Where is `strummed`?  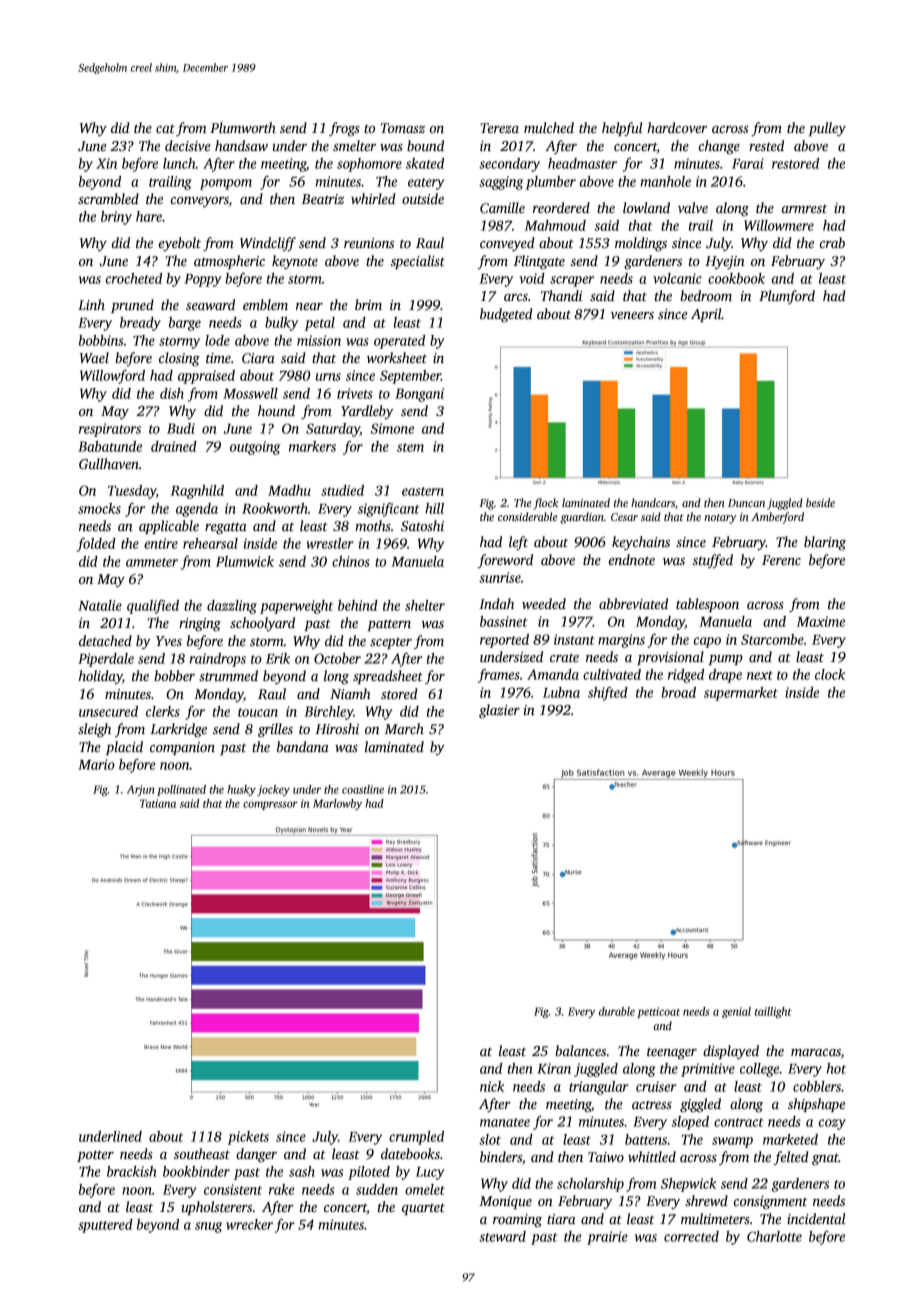
strummed is located at coordinates (228, 675).
